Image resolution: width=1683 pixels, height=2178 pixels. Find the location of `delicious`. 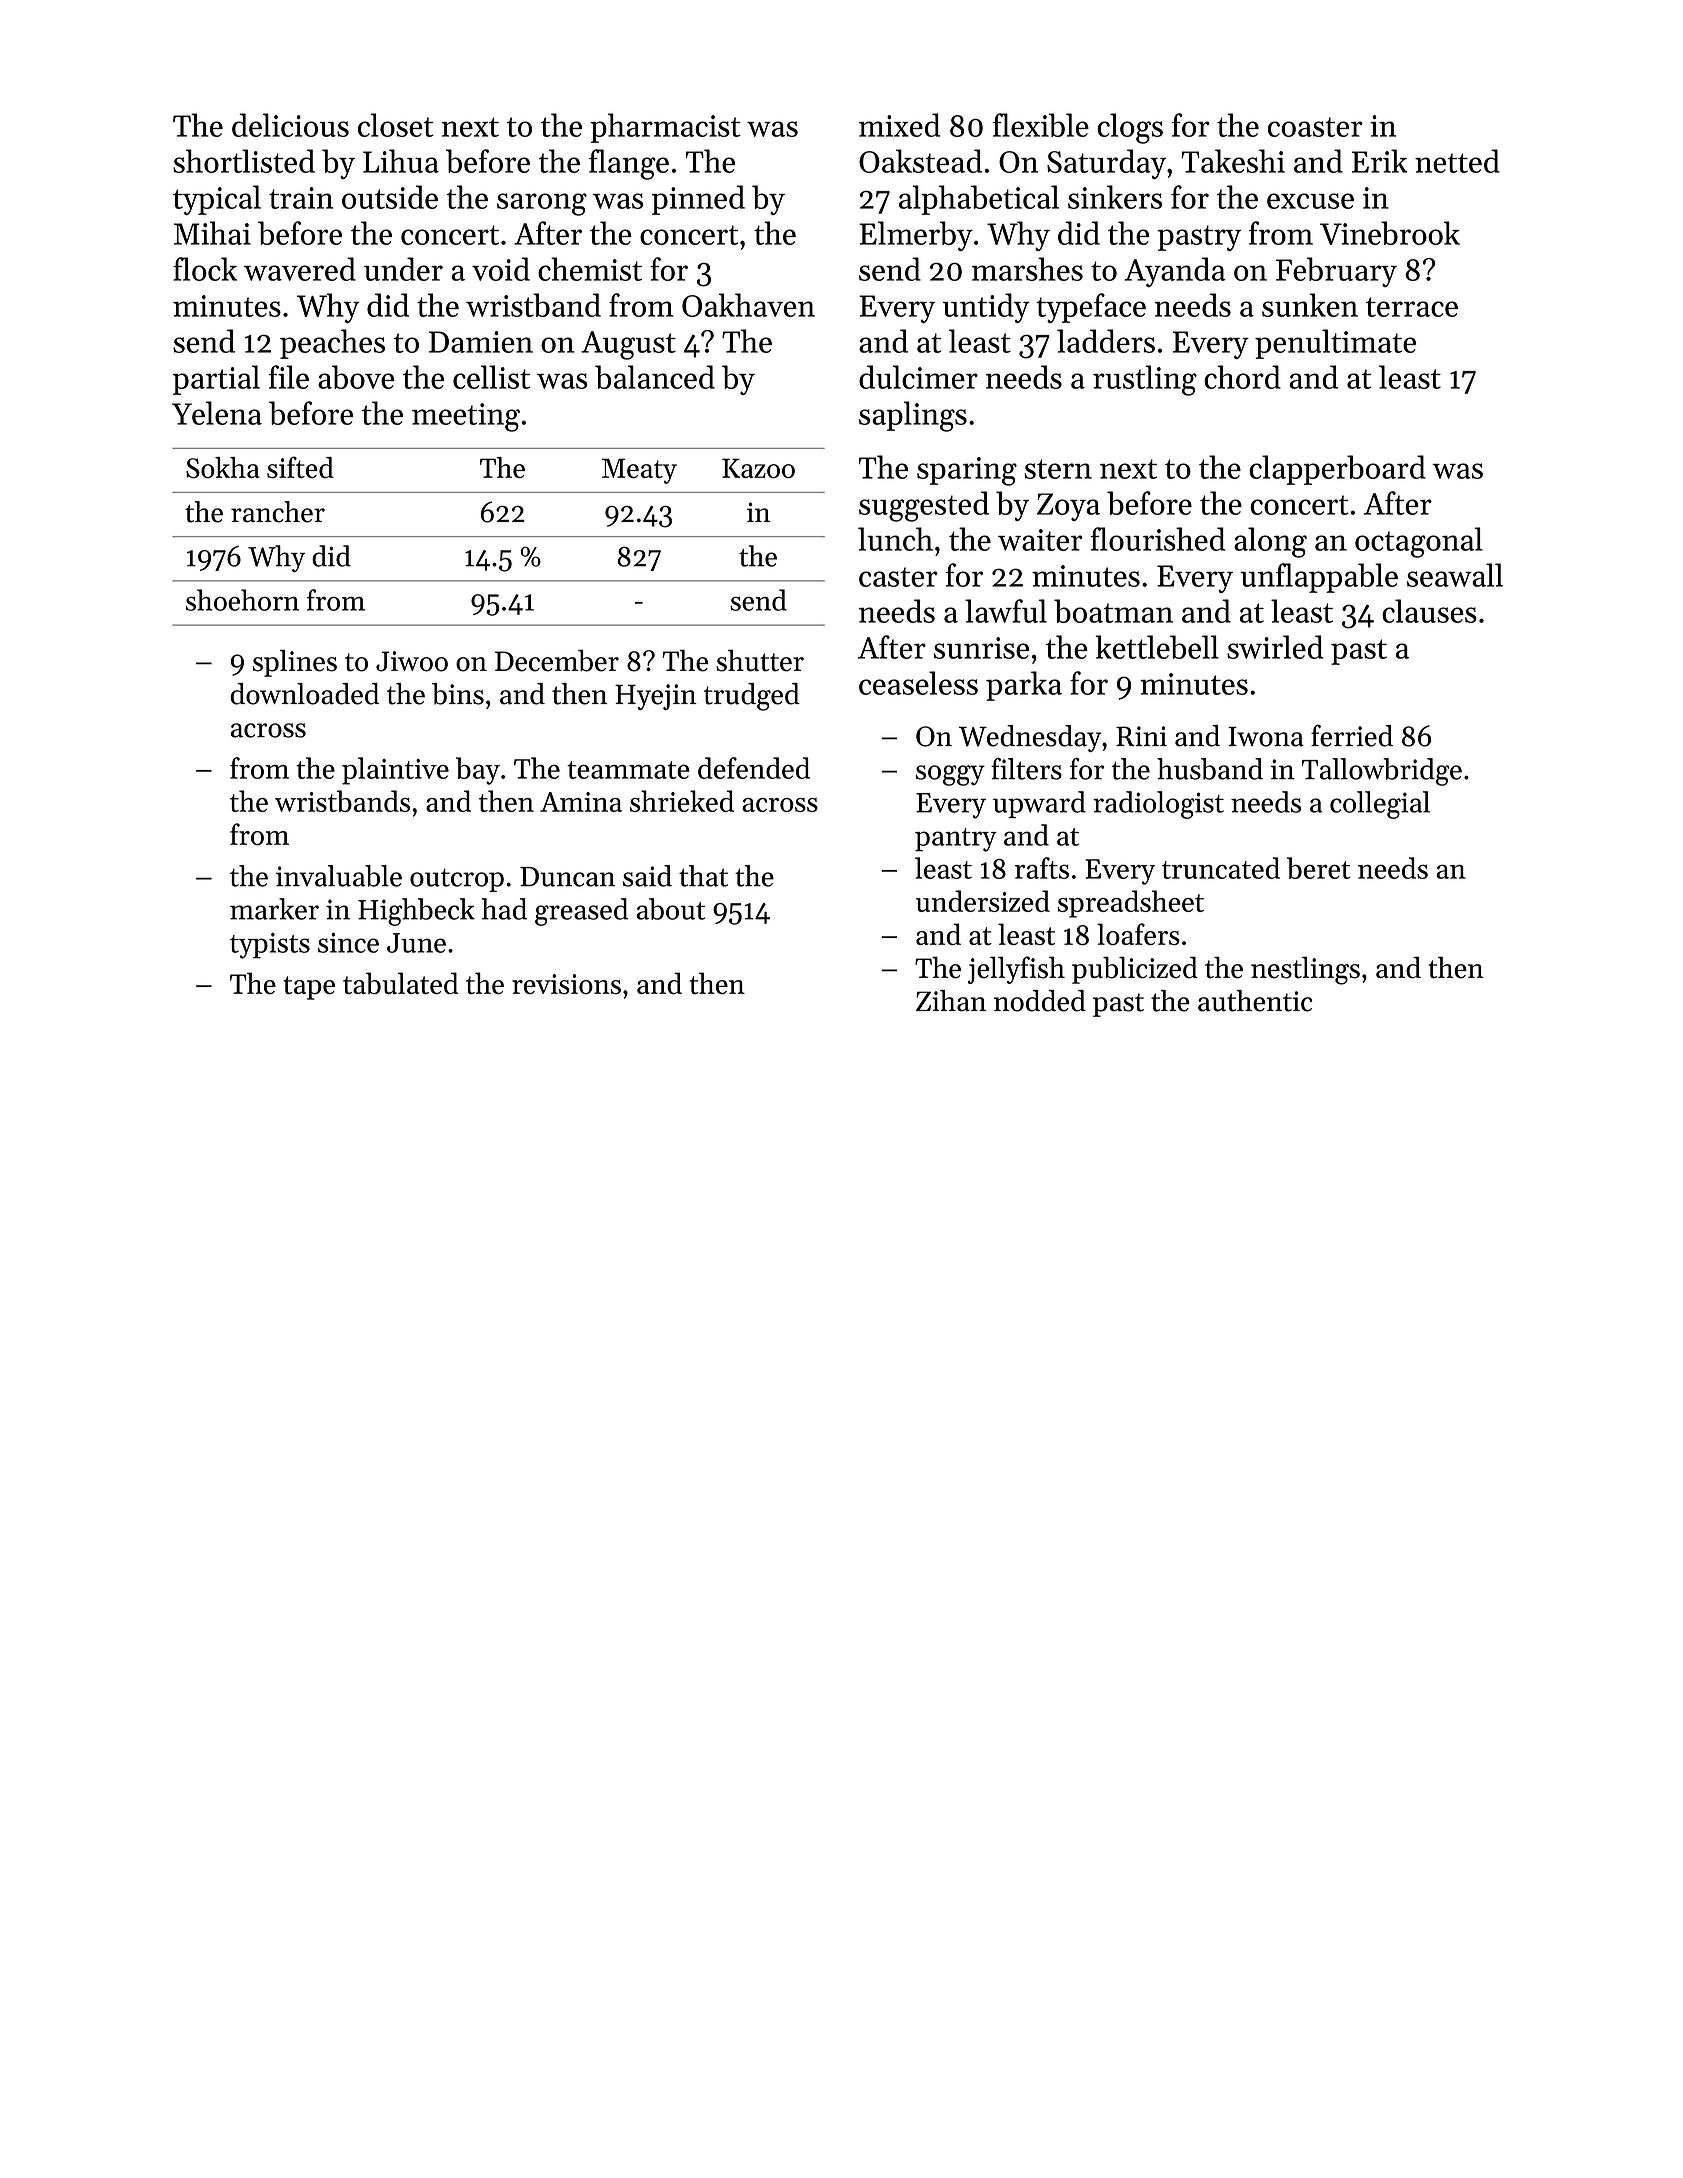

delicious is located at coordinates (290, 125).
